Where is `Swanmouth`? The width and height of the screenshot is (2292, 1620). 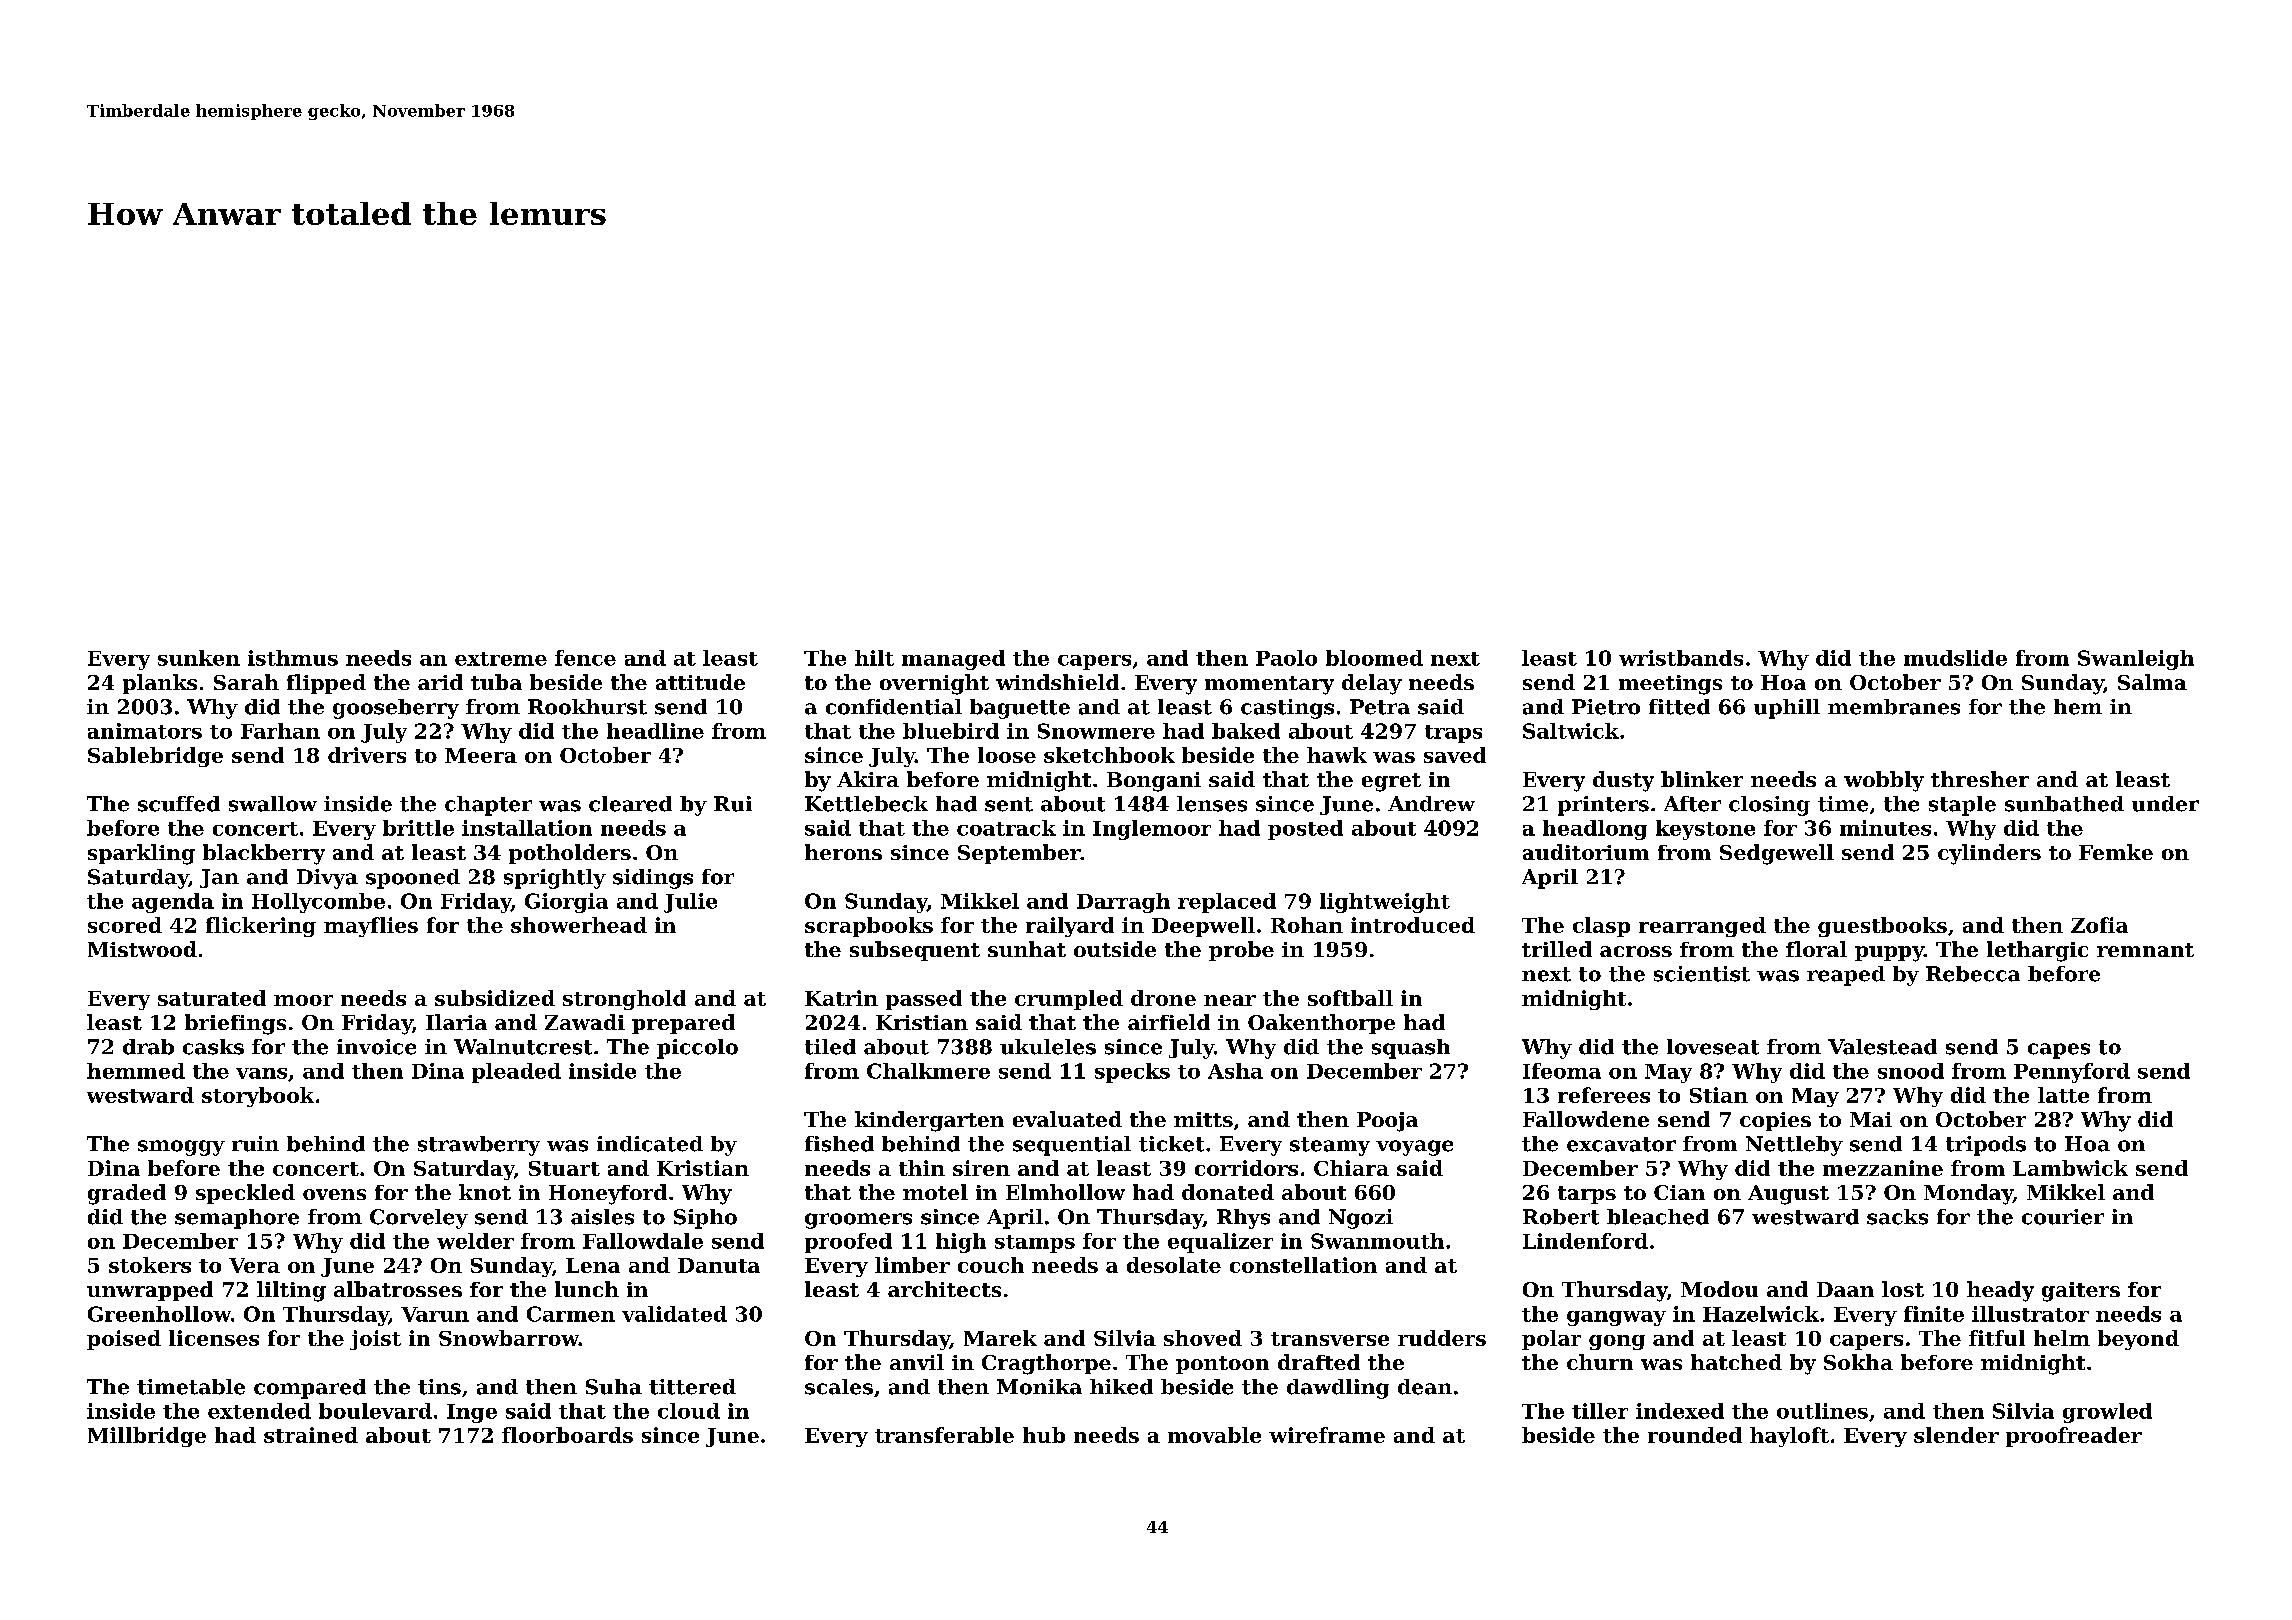 Swanmouth is located at coordinates (1377, 1241).
